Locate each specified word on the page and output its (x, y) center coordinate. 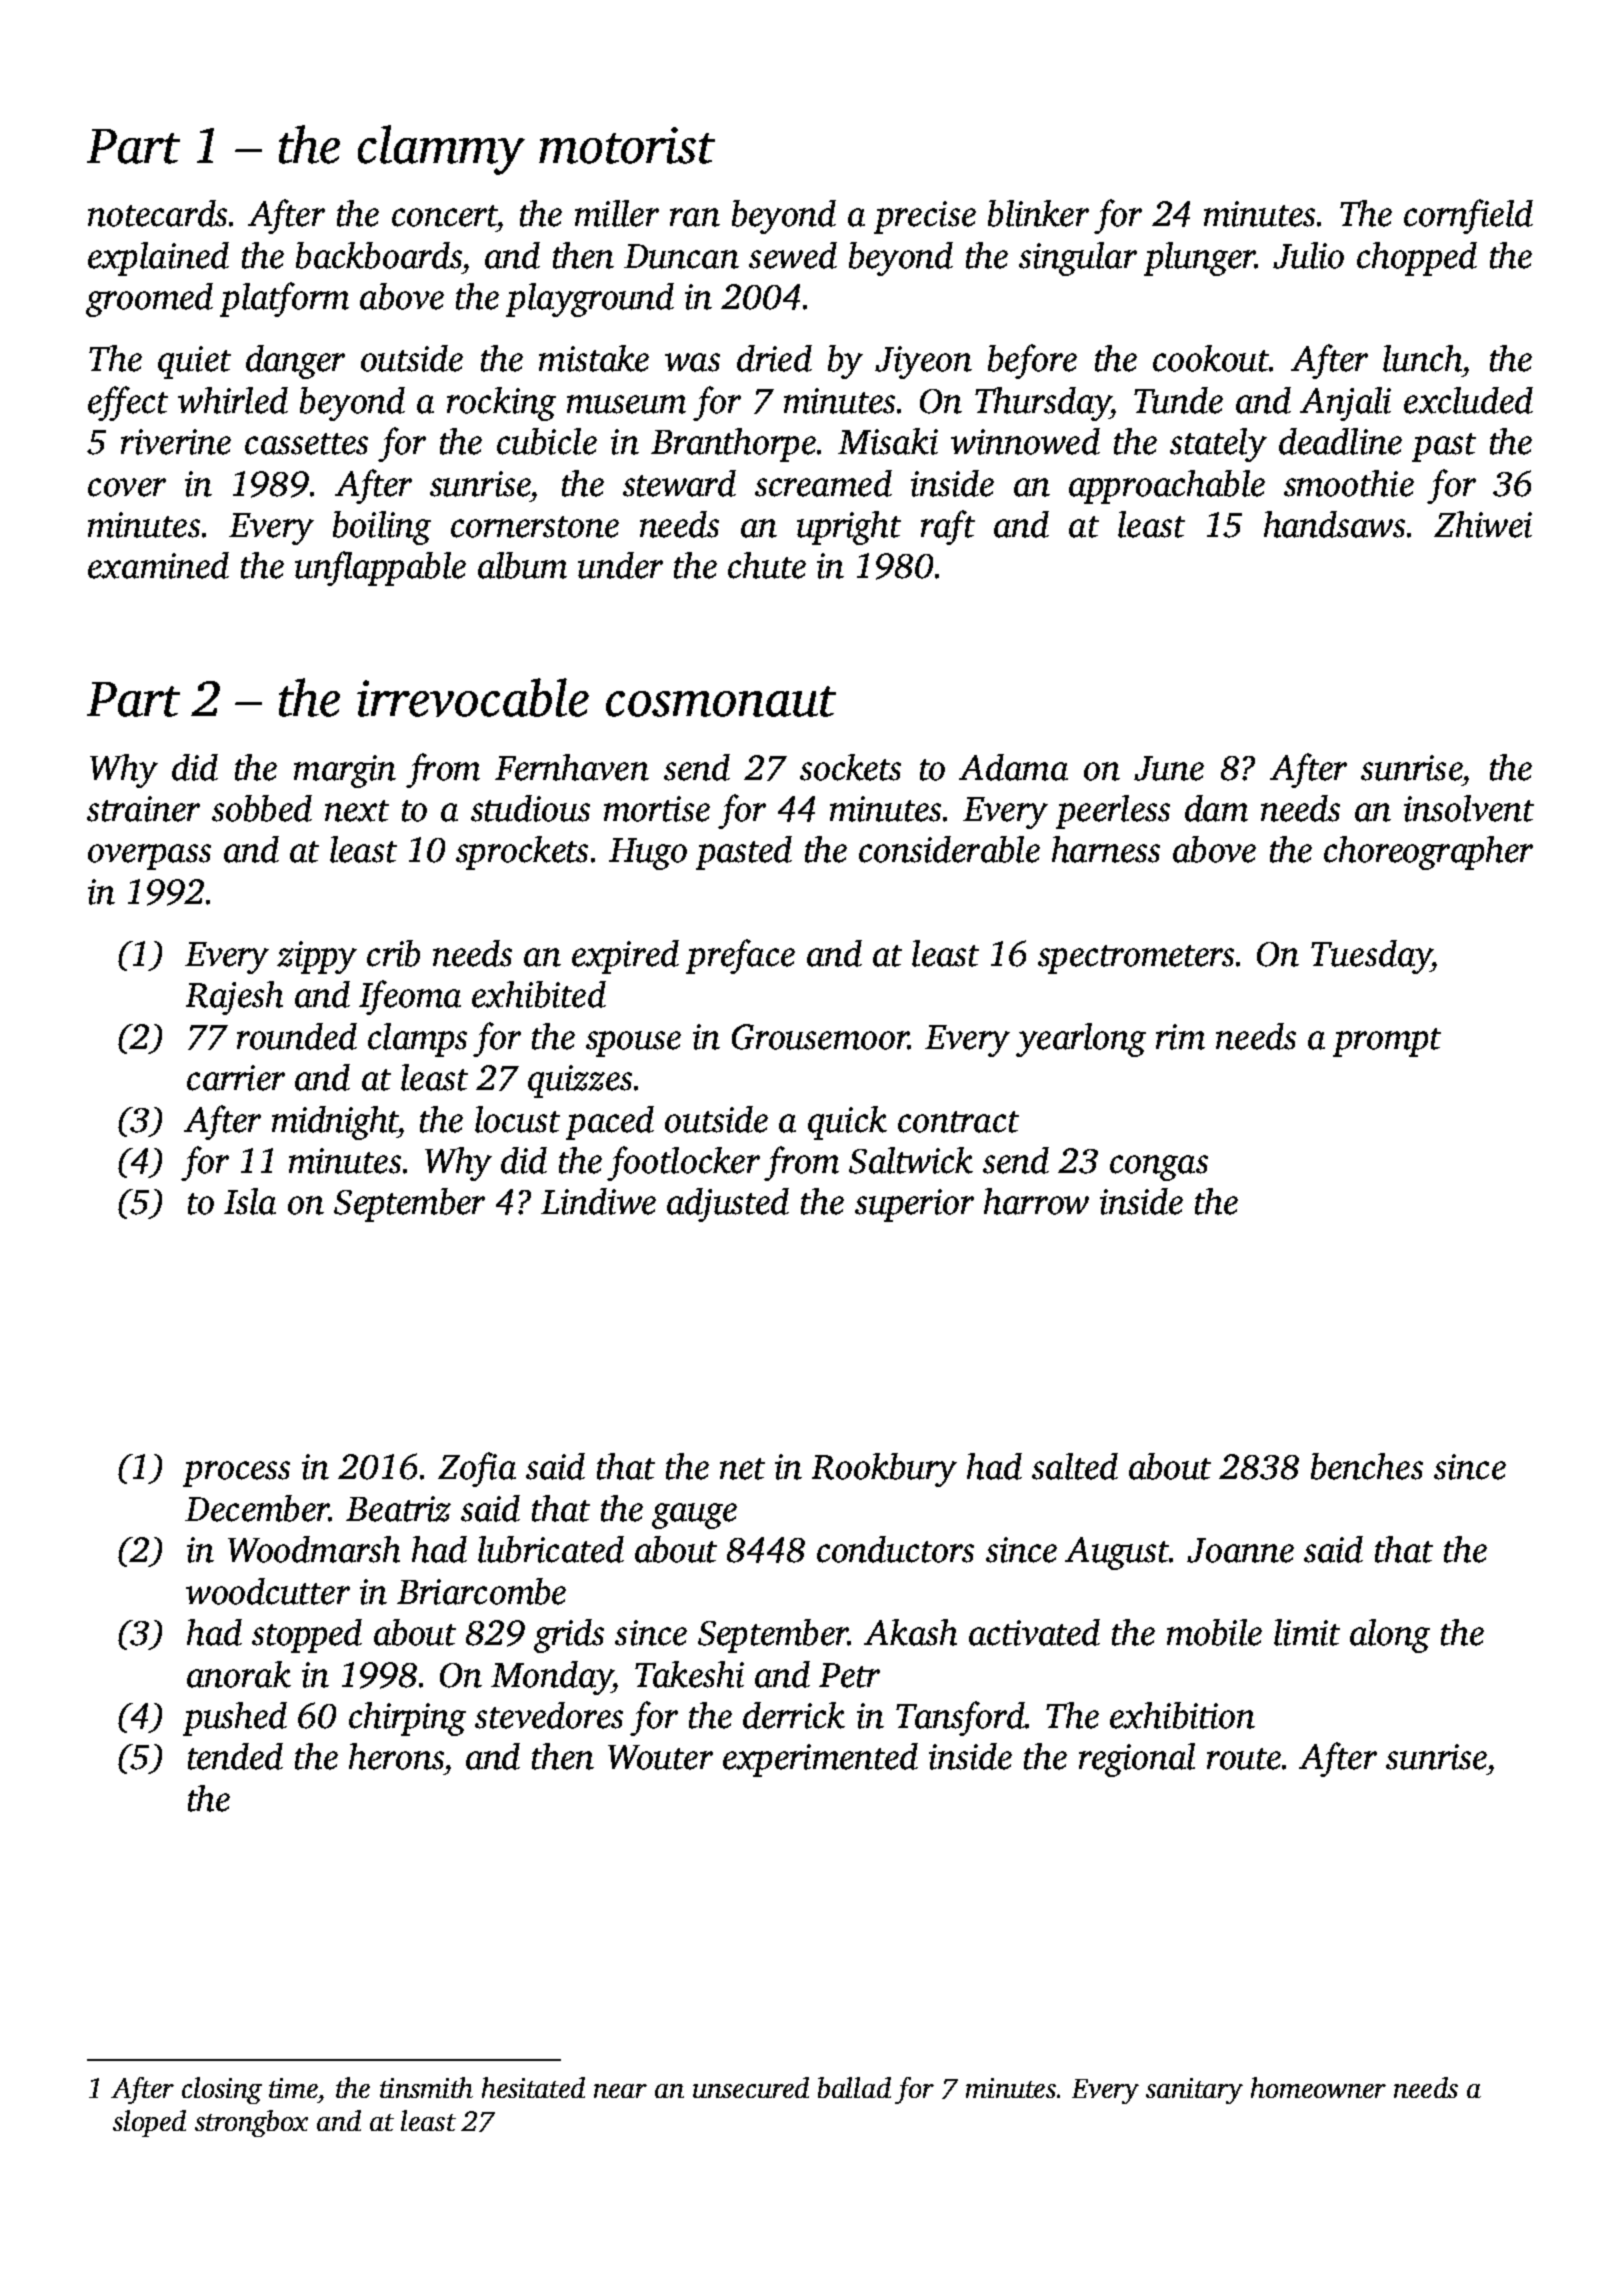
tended (235, 1756)
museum (626, 404)
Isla (250, 1201)
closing (222, 2090)
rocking (501, 404)
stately (1218, 445)
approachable (1167, 487)
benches (1367, 1466)
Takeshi (689, 1674)
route (1244, 1759)
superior (914, 1205)
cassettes (306, 444)
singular (1078, 259)
